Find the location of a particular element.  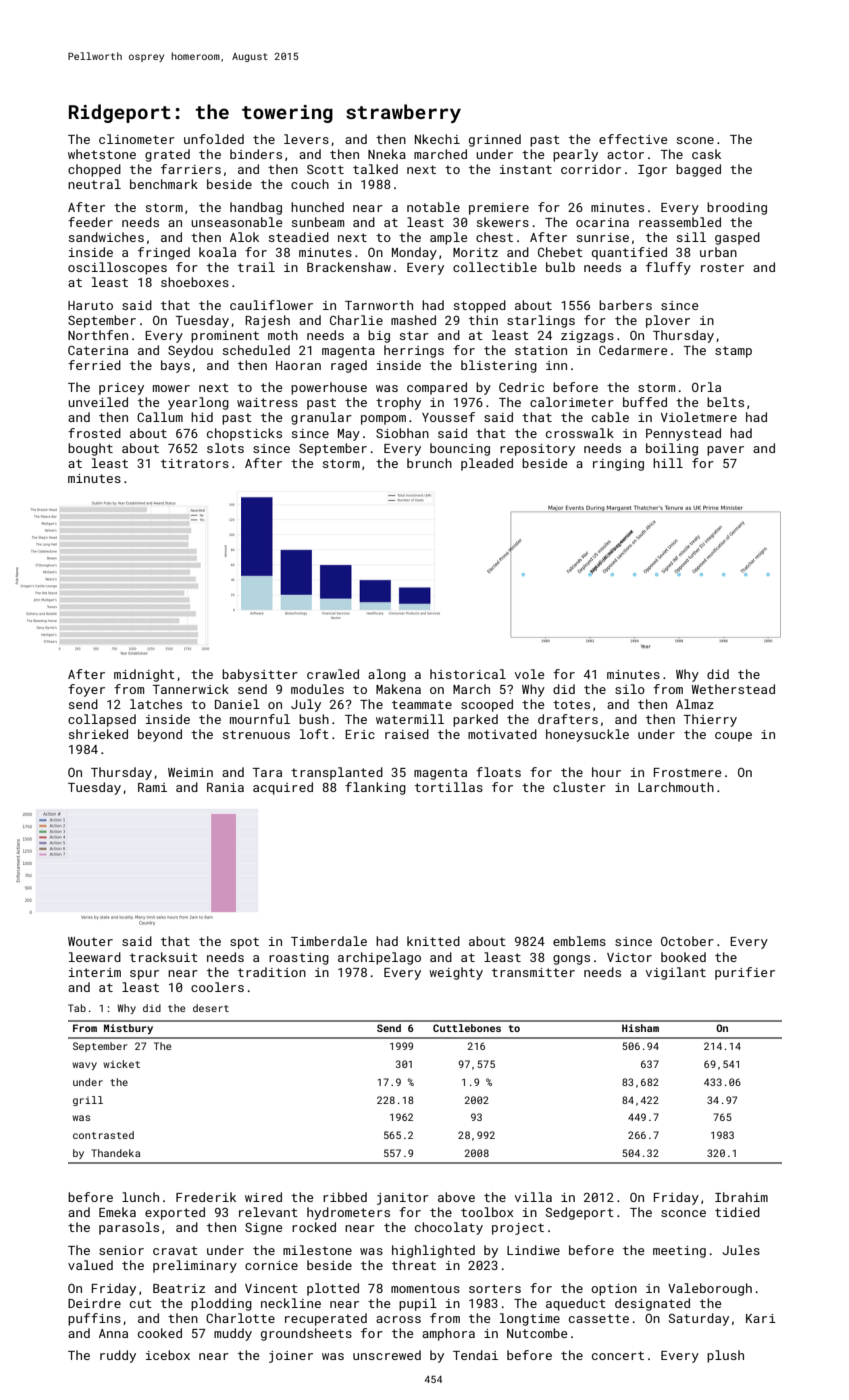

coolers is located at coordinates (217, 987).
